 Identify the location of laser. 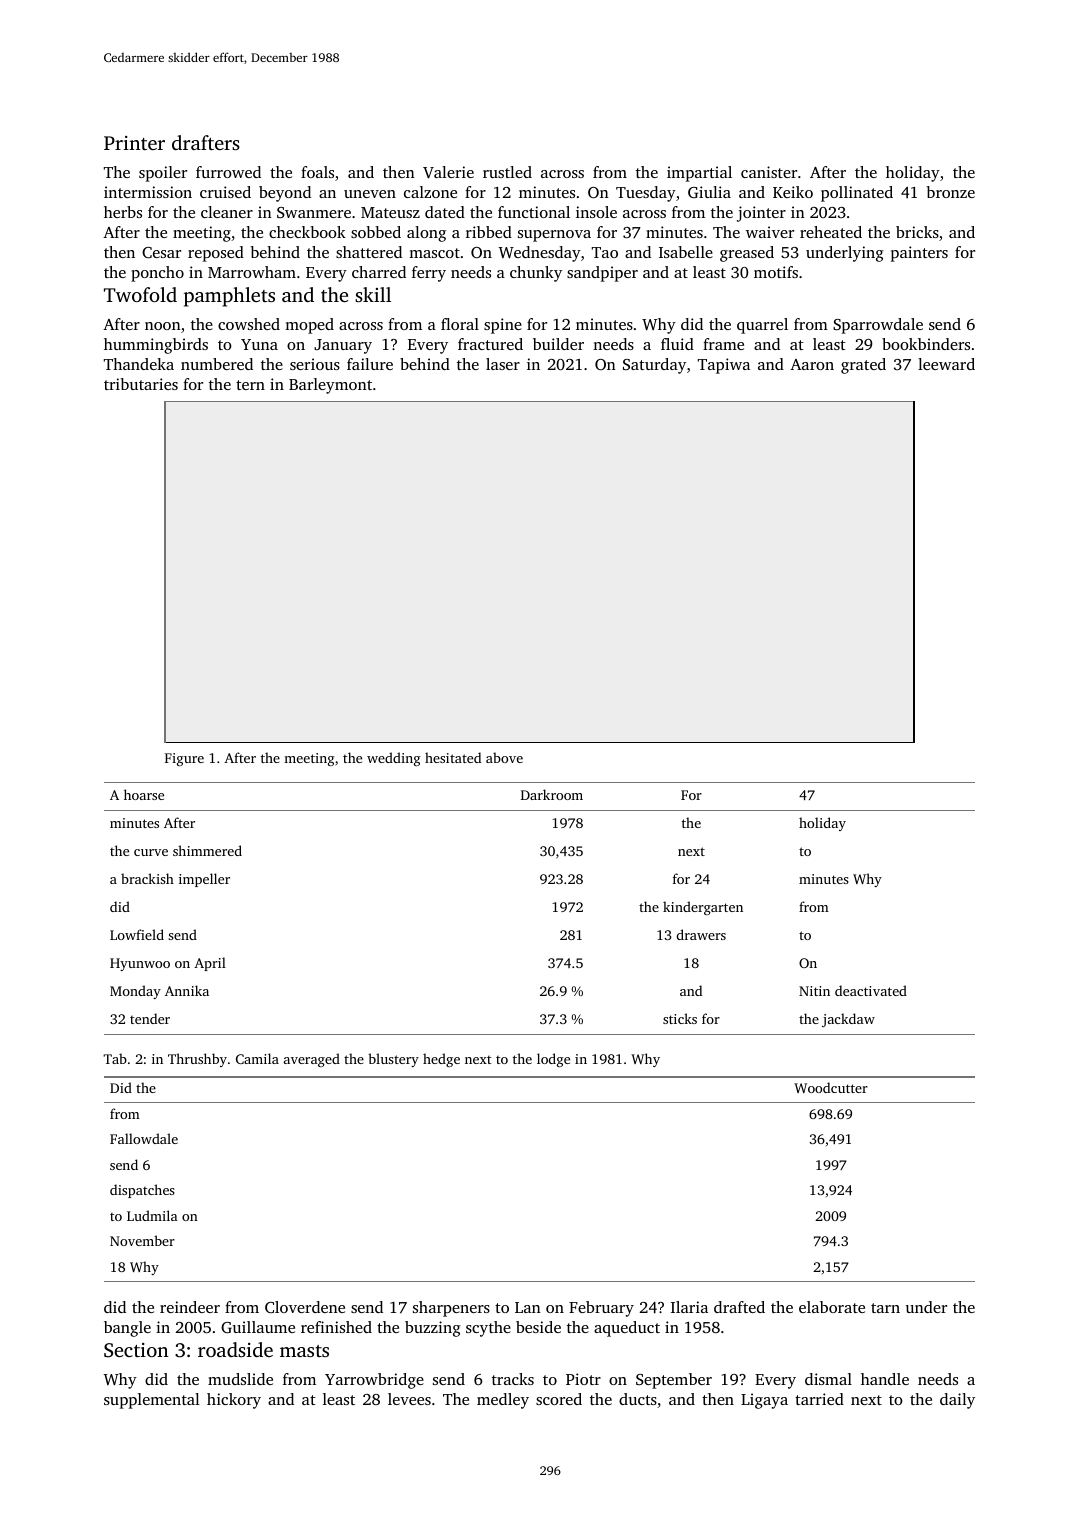
(503, 364).
